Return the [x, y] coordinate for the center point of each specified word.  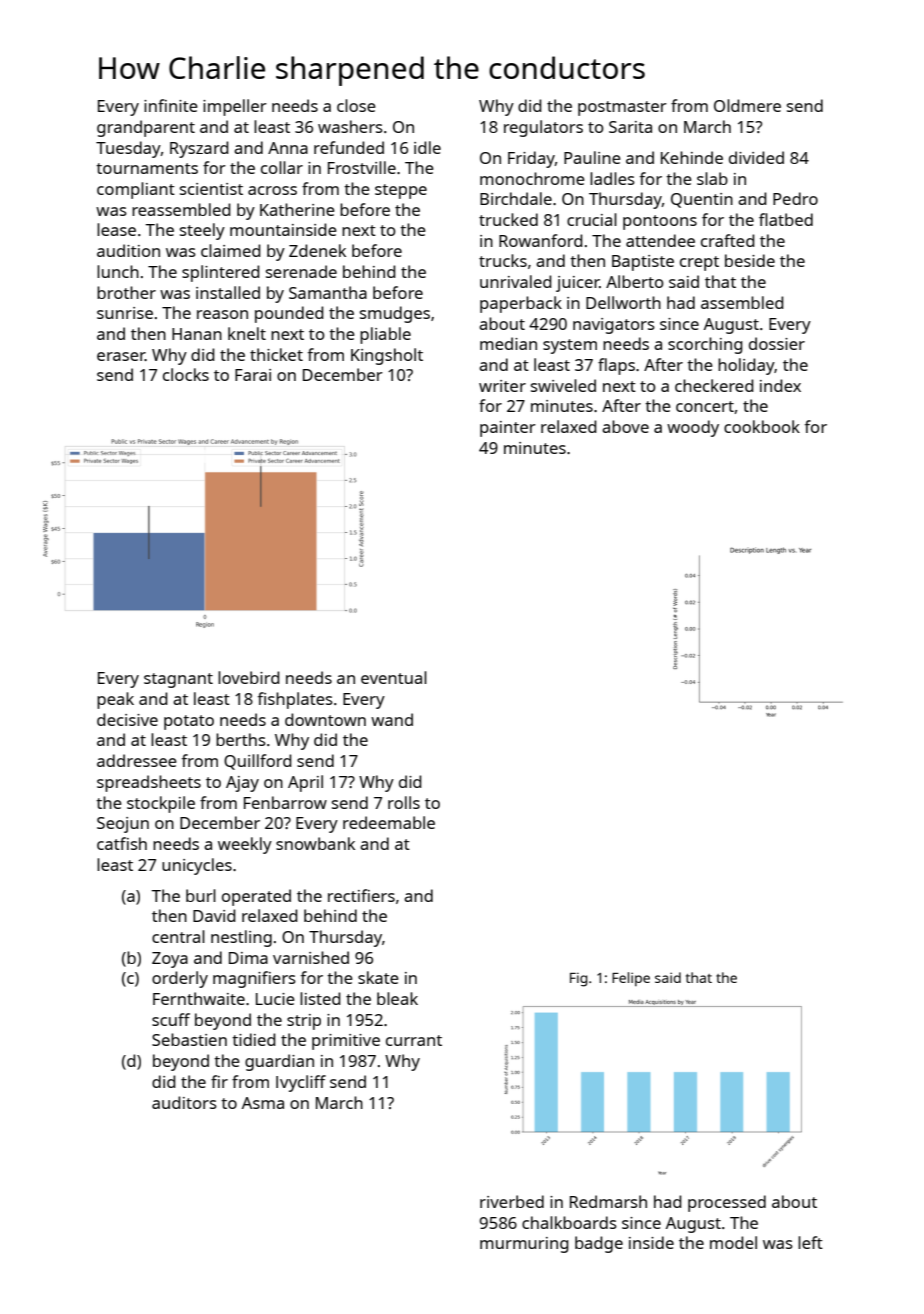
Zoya [170, 960]
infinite [171, 105]
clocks [186, 374]
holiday [746, 366]
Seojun [123, 825]
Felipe [631, 979]
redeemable [389, 822]
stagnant [178, 680]
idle [427, 147]
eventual [394, 677]
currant [414, 1040]
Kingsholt [387, 356]
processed [727, 1203]
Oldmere [747, 105]
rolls [404, 802]
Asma [263, 1103]
